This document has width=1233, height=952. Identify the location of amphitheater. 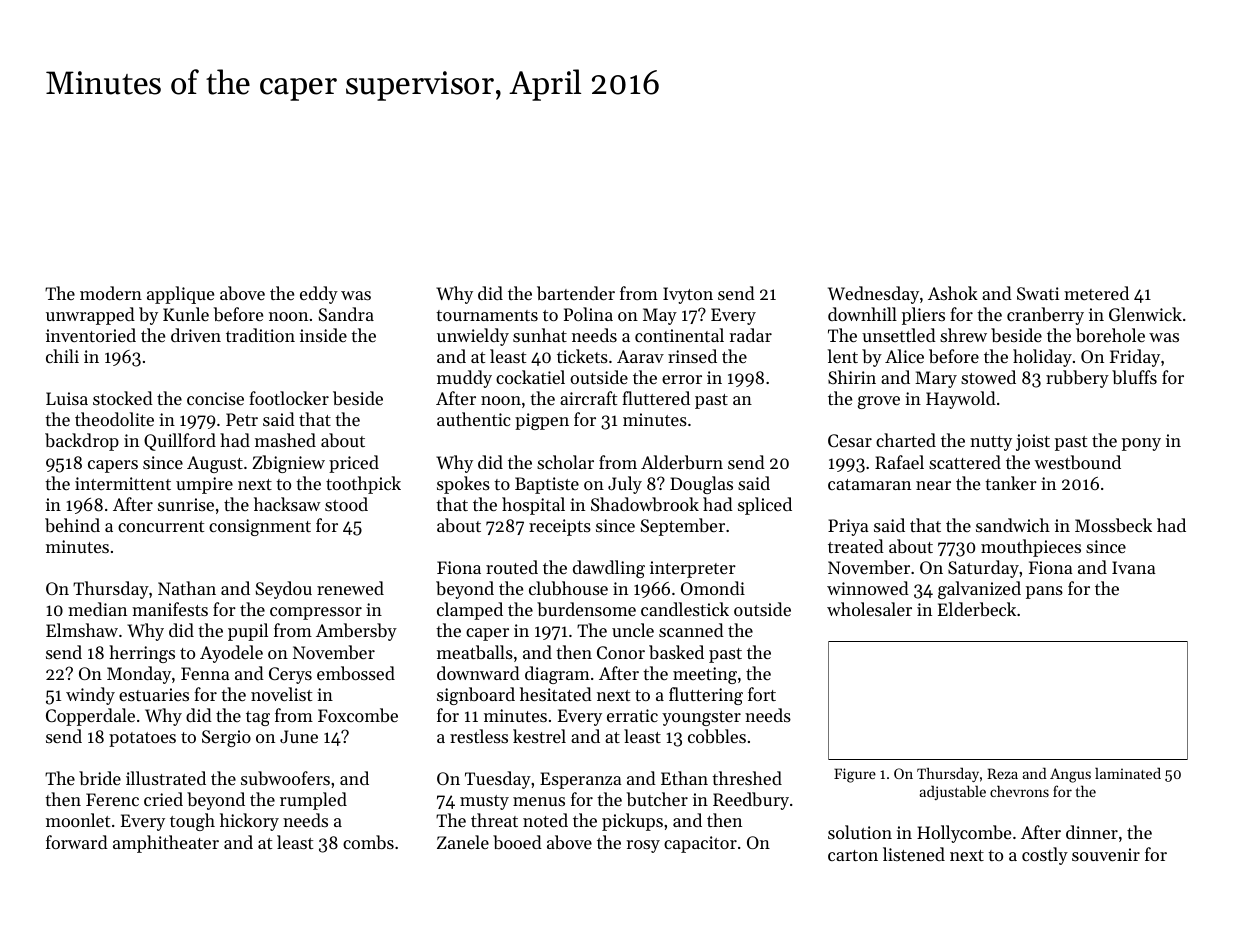
(166, 844).
